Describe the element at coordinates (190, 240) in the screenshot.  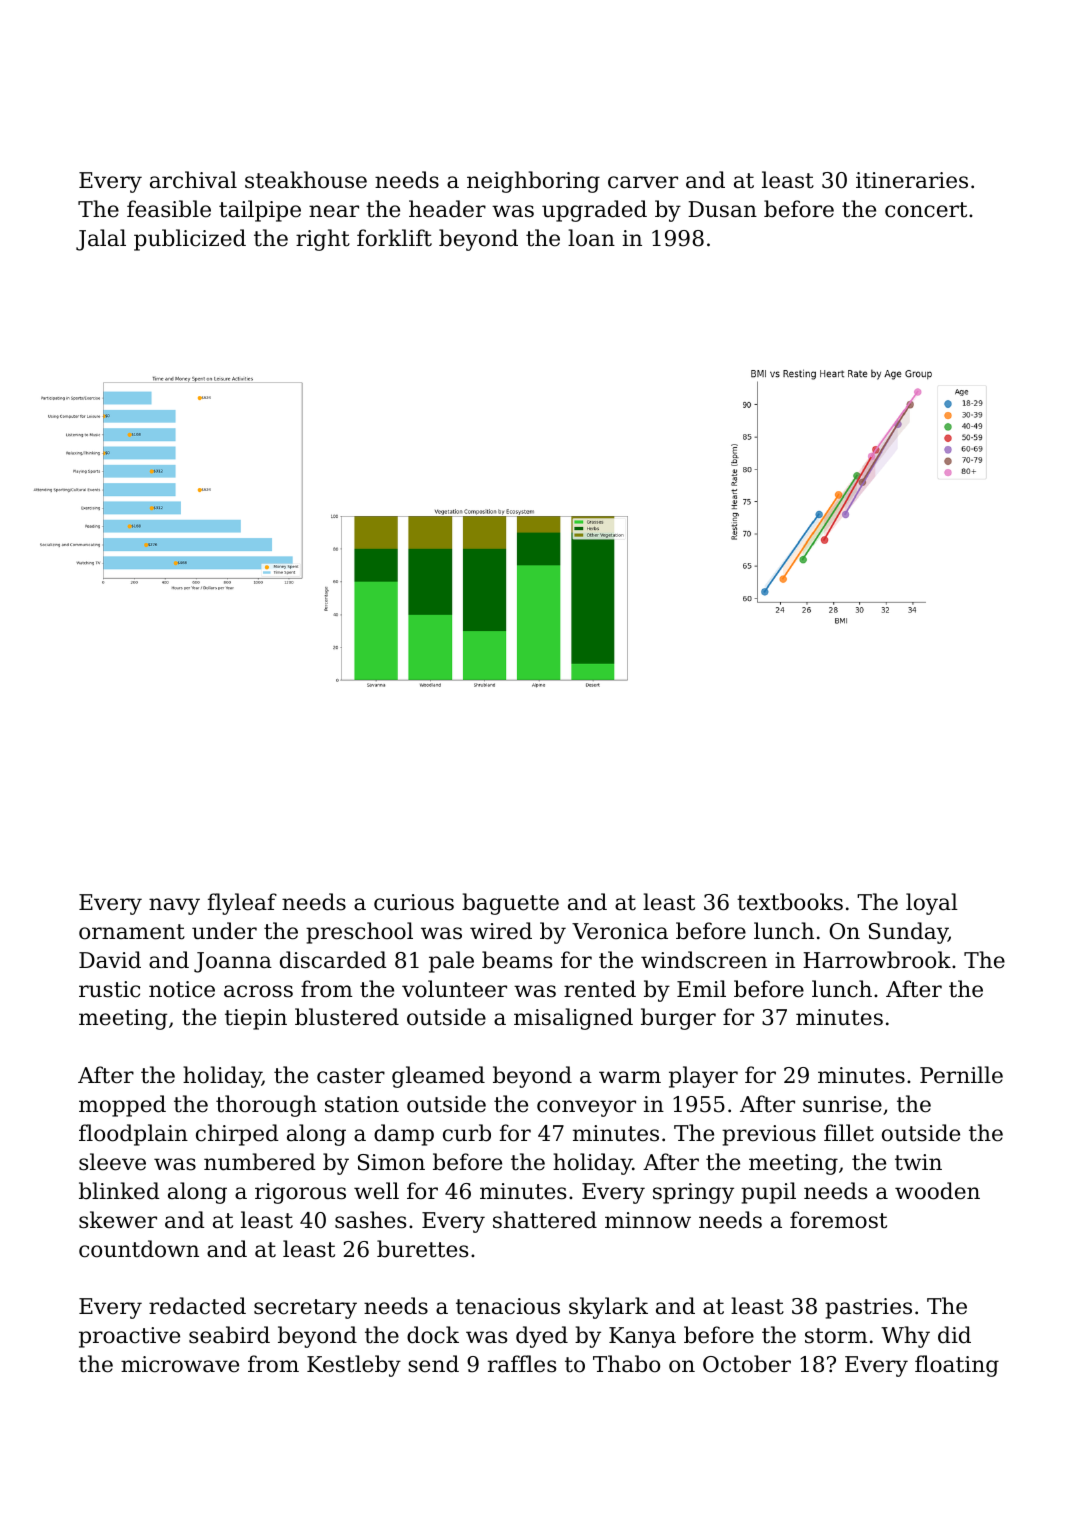
I see `publicized` at that location.
